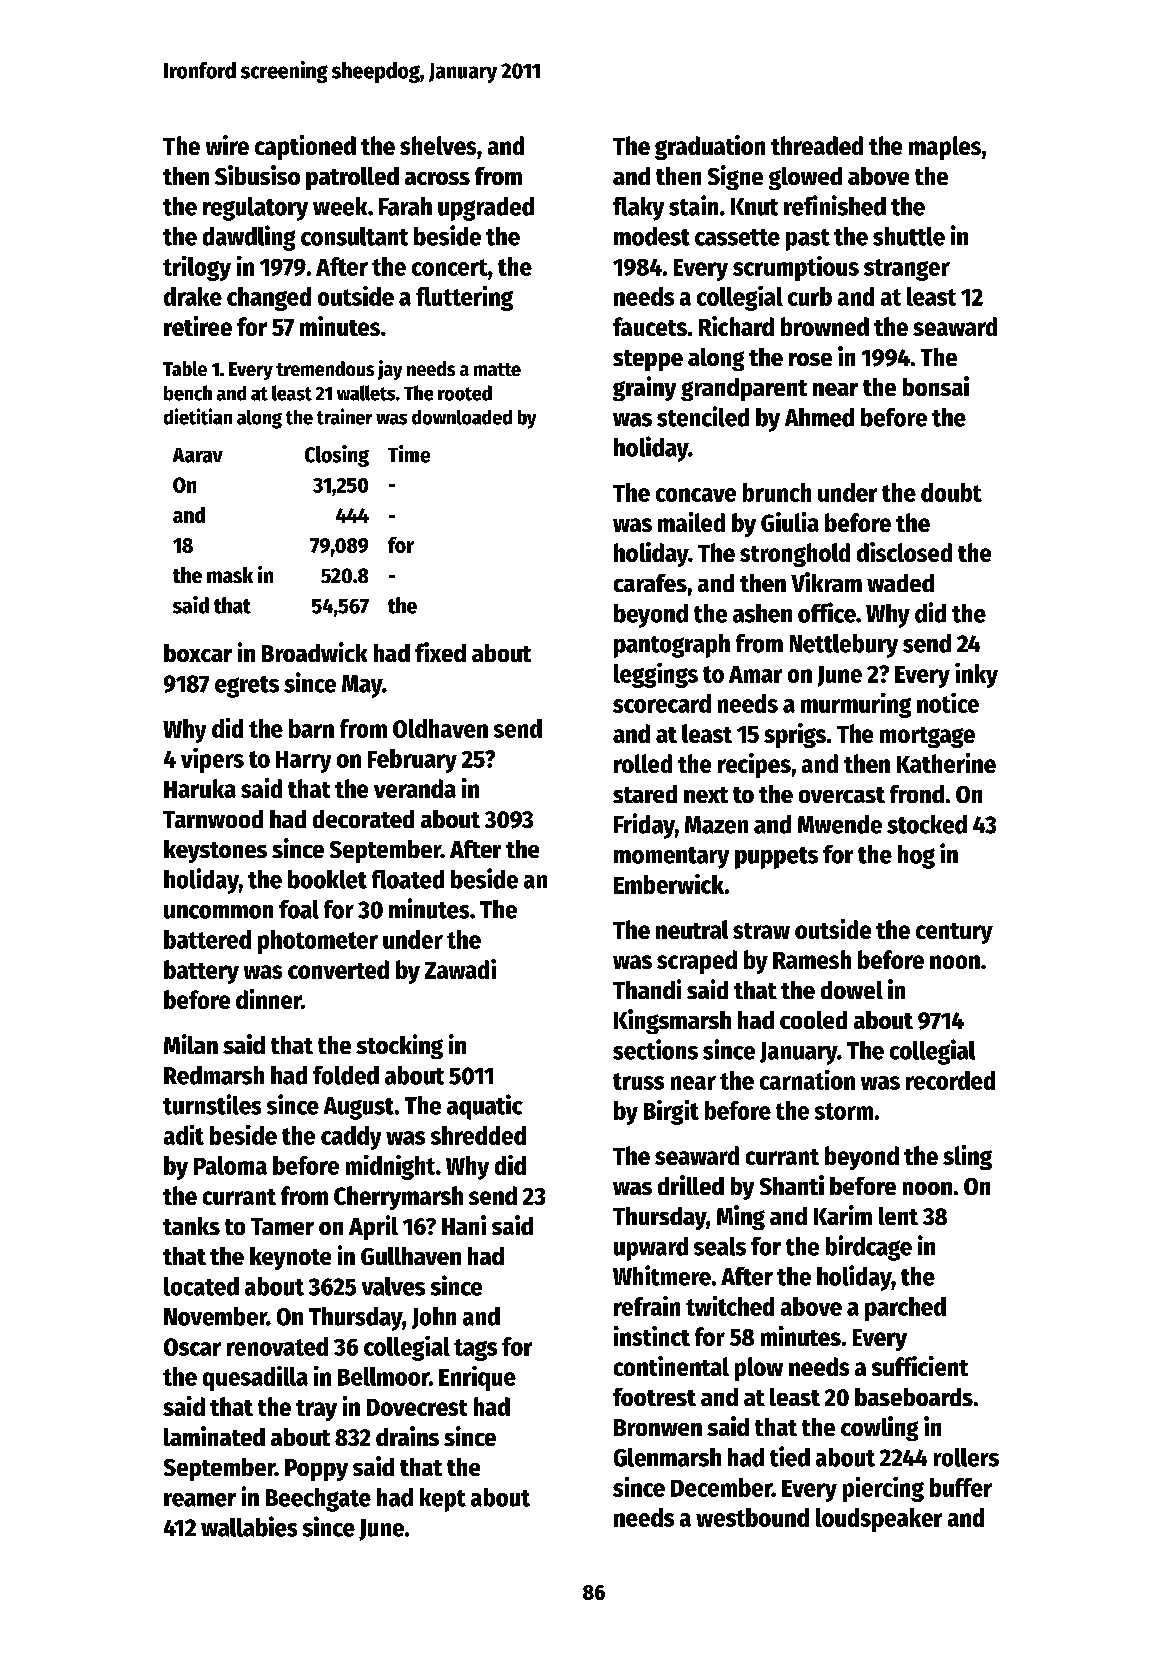 This document has width=1165, height=1654. Describe the element at coordinates (691, 522) in the document. I see `mailed` at that location.
